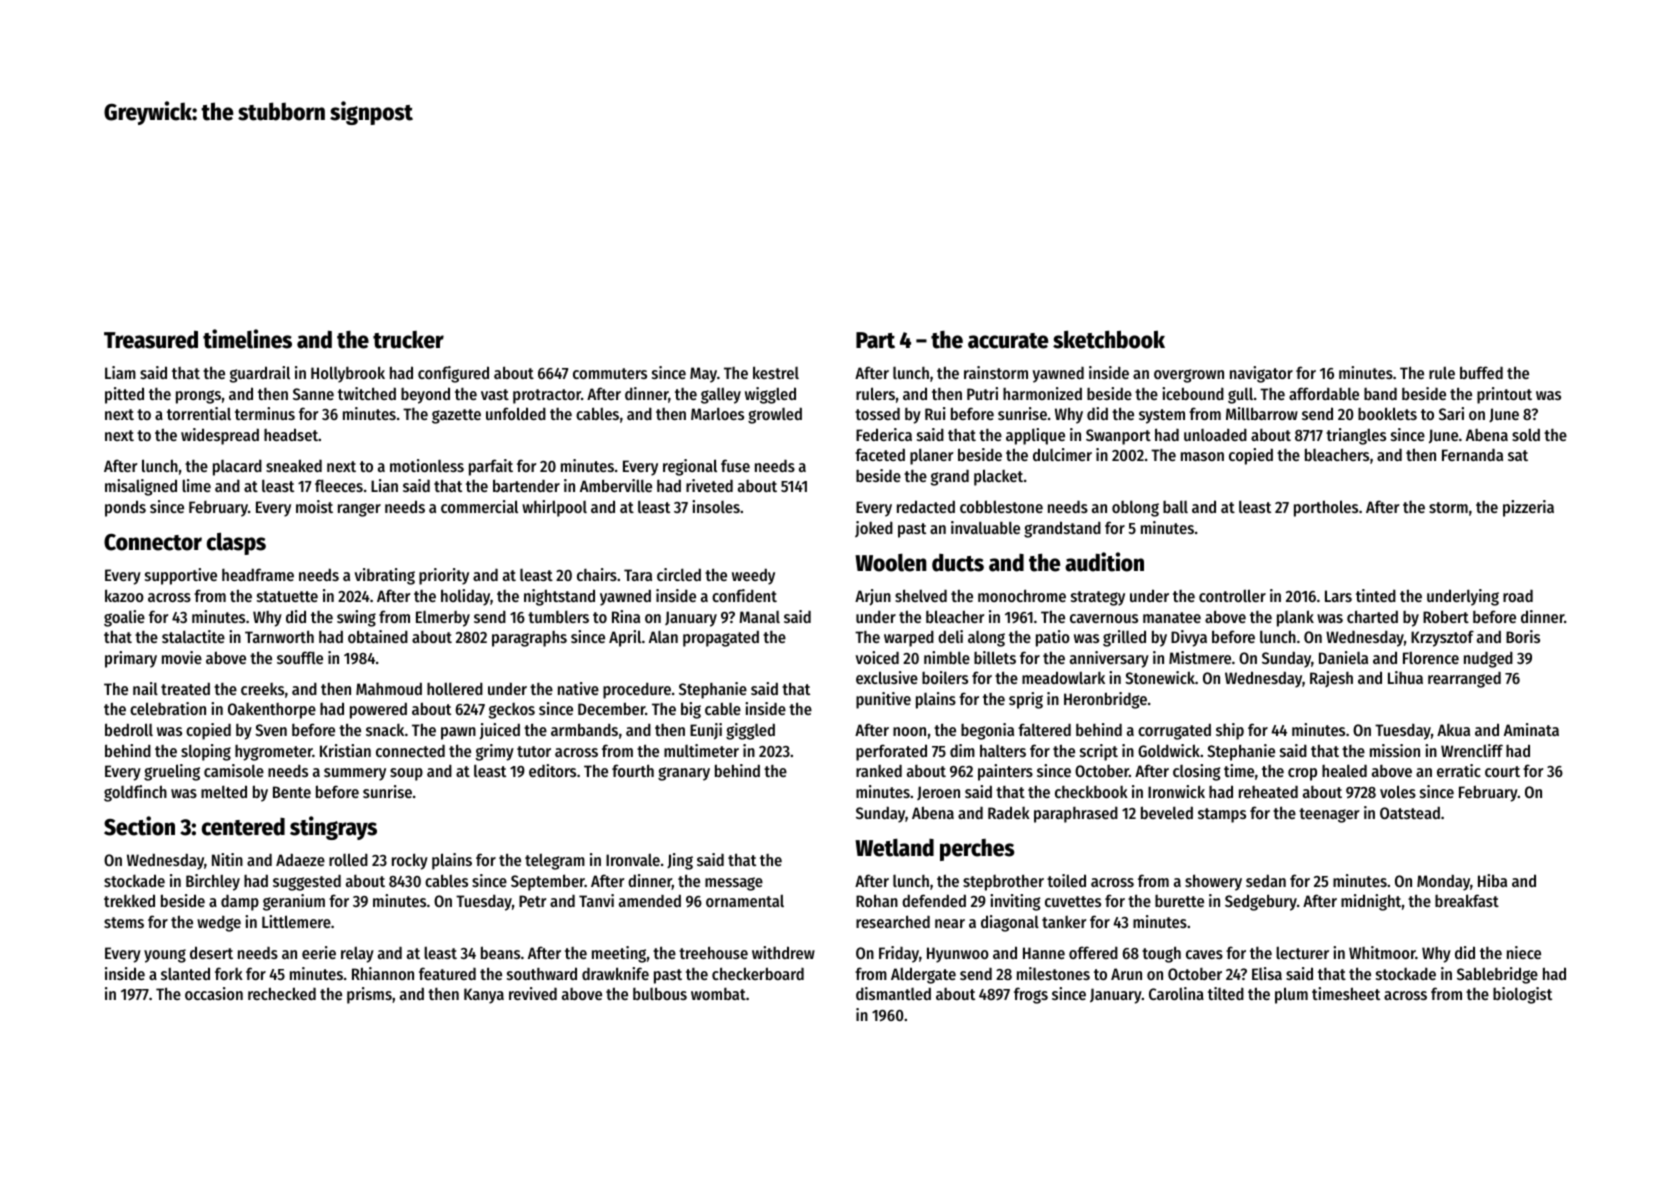  What do you see at coordinates (214, 993) in the screenshot?
I see `occasion` at bounding box center [214, 993].
